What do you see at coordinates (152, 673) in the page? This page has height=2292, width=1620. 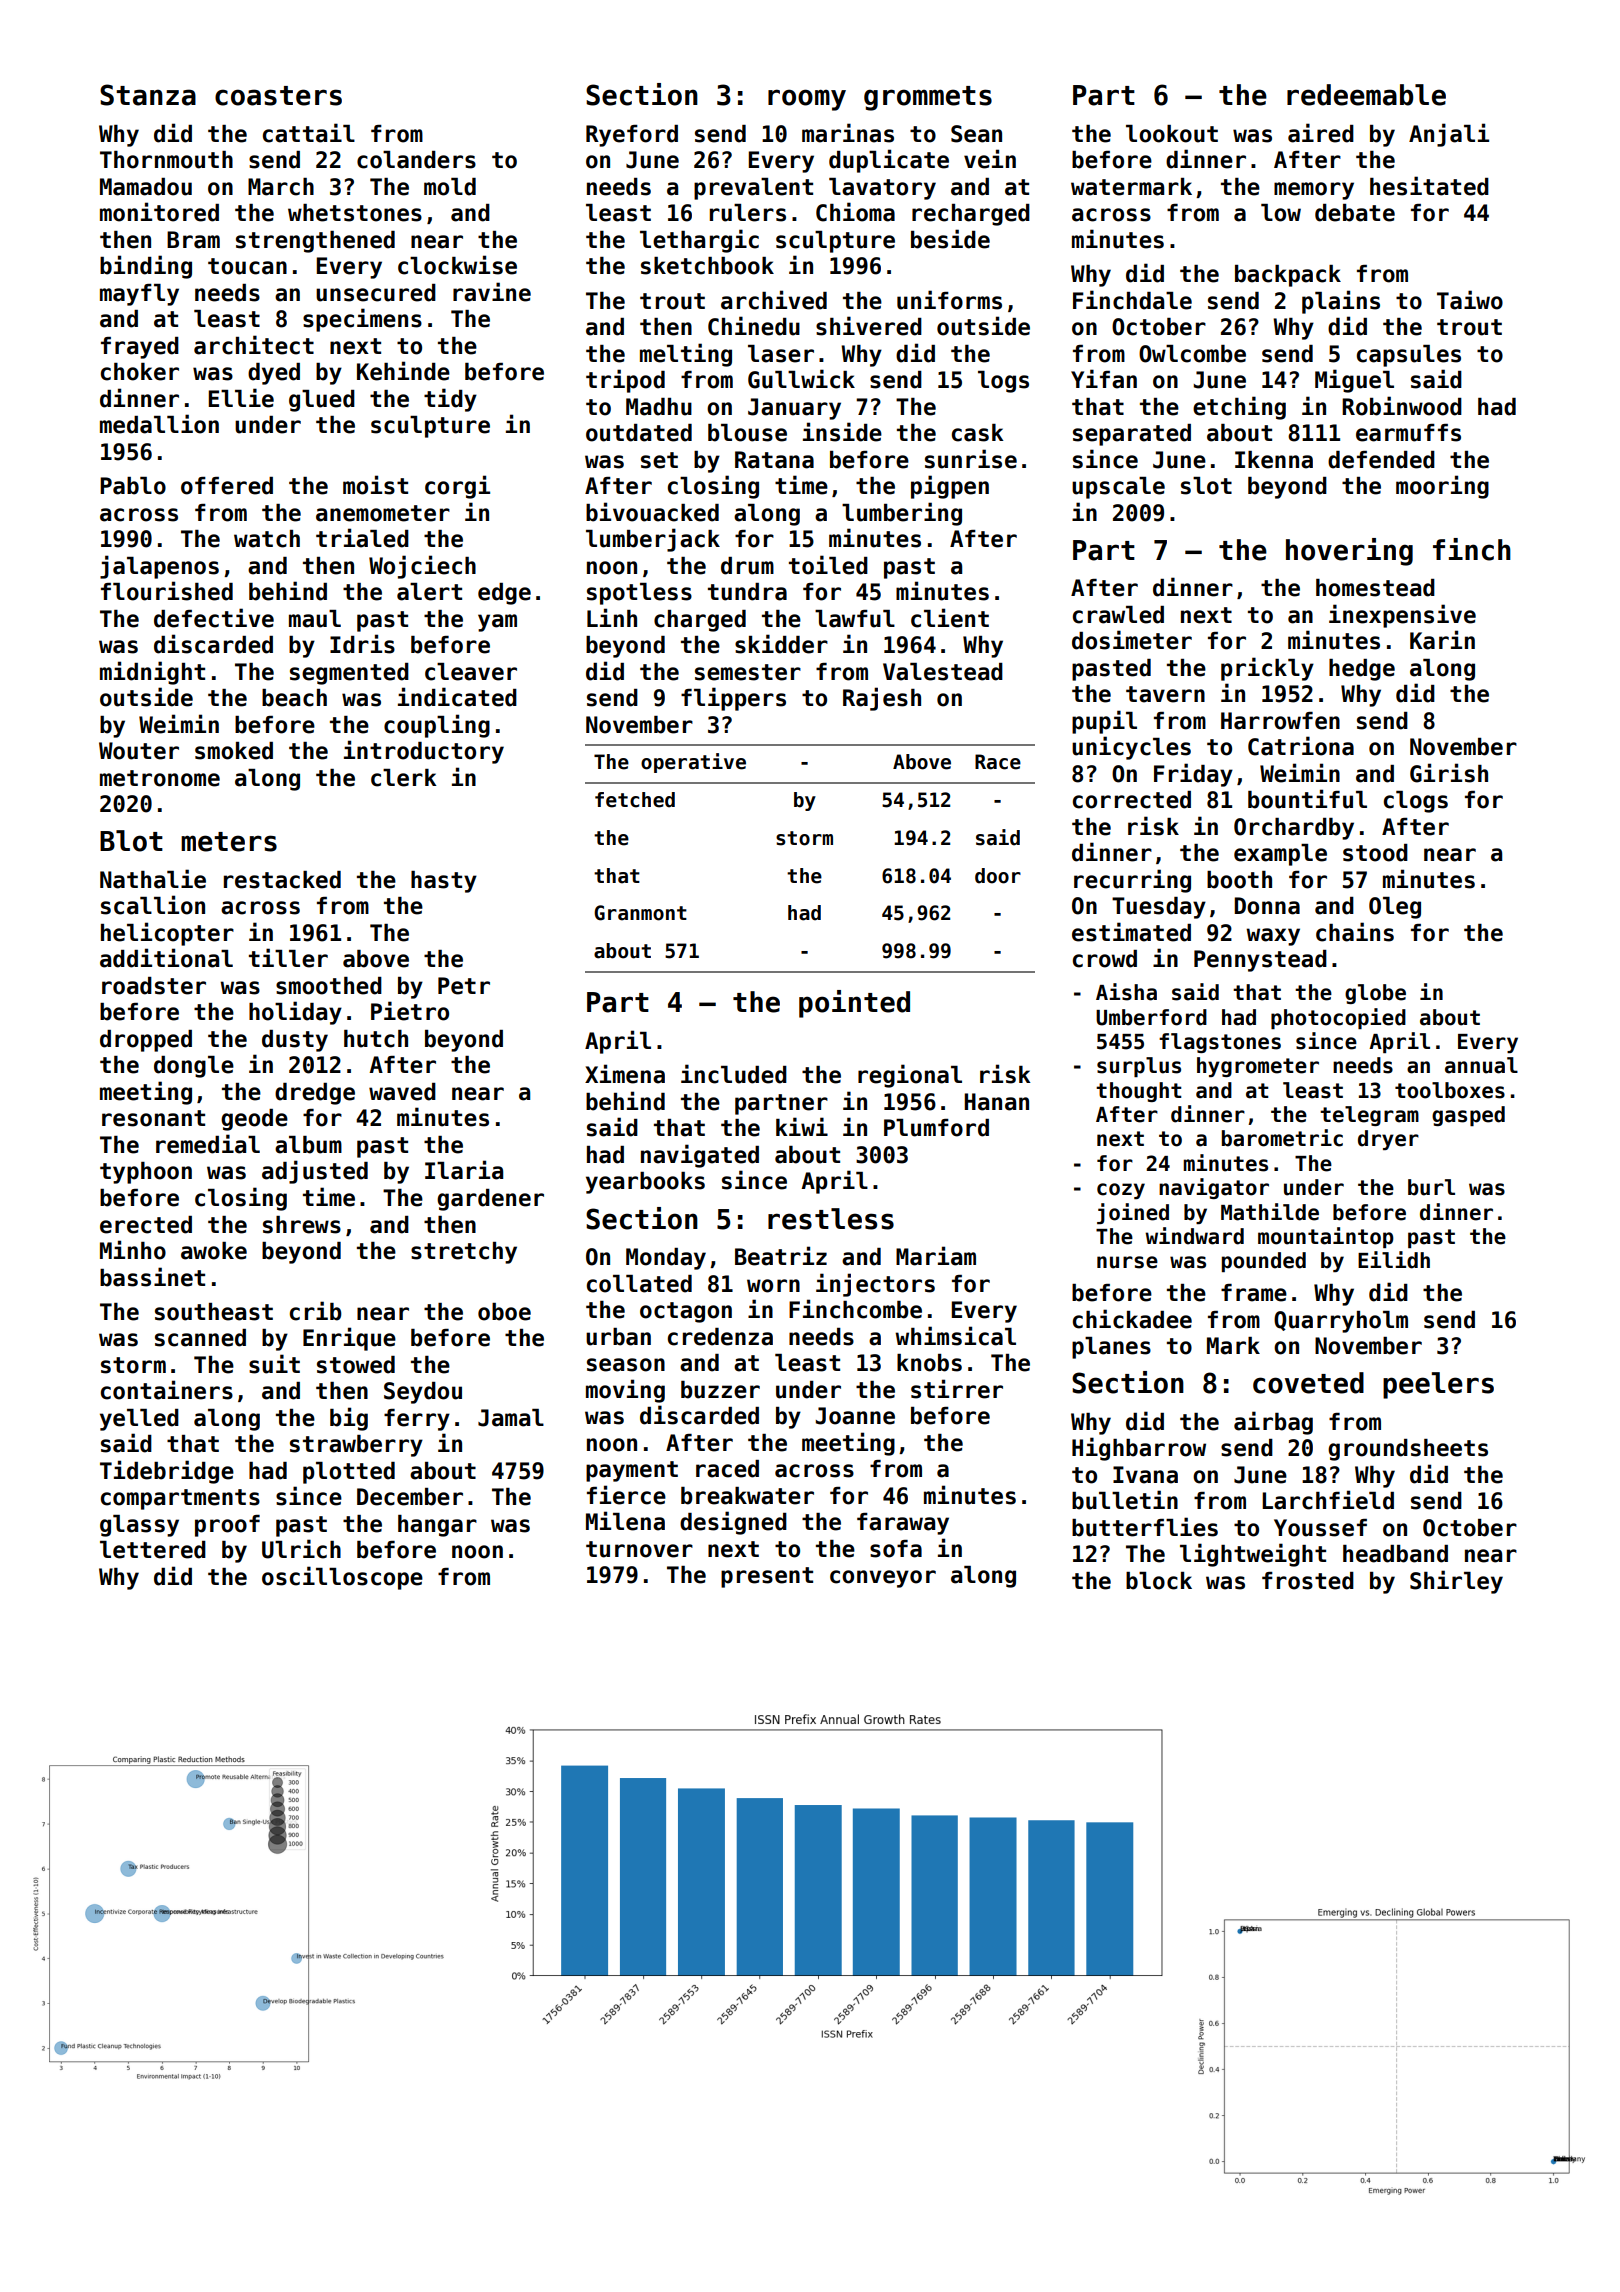 I see `midnight` at bounding box center [152, 673].
